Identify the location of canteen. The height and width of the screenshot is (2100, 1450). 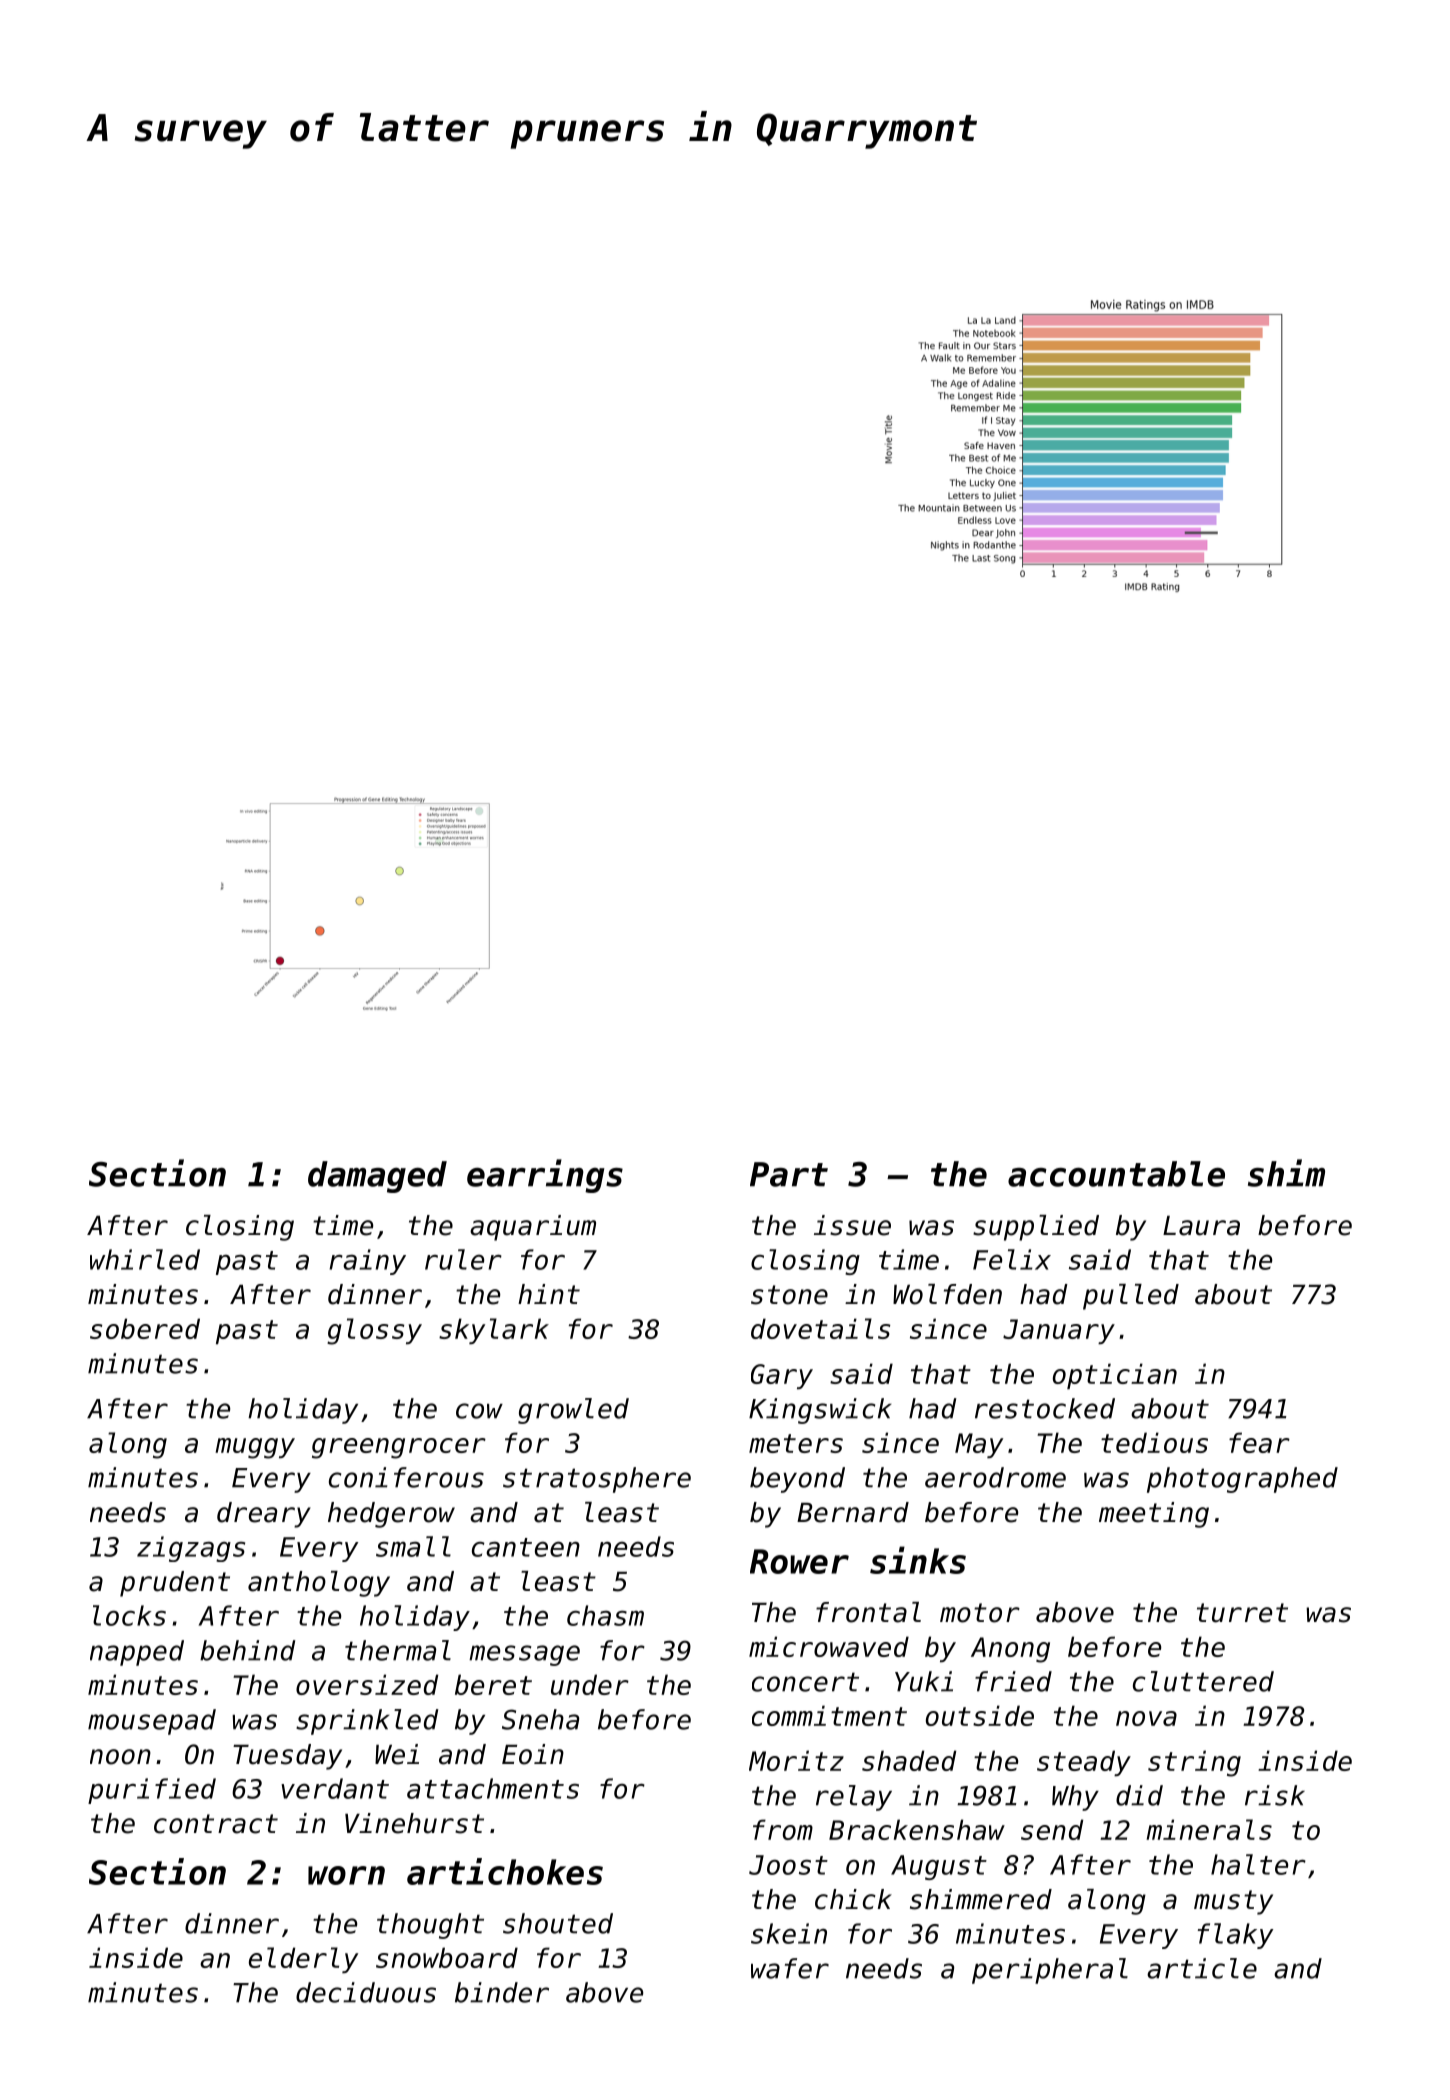
(526, 1547).
